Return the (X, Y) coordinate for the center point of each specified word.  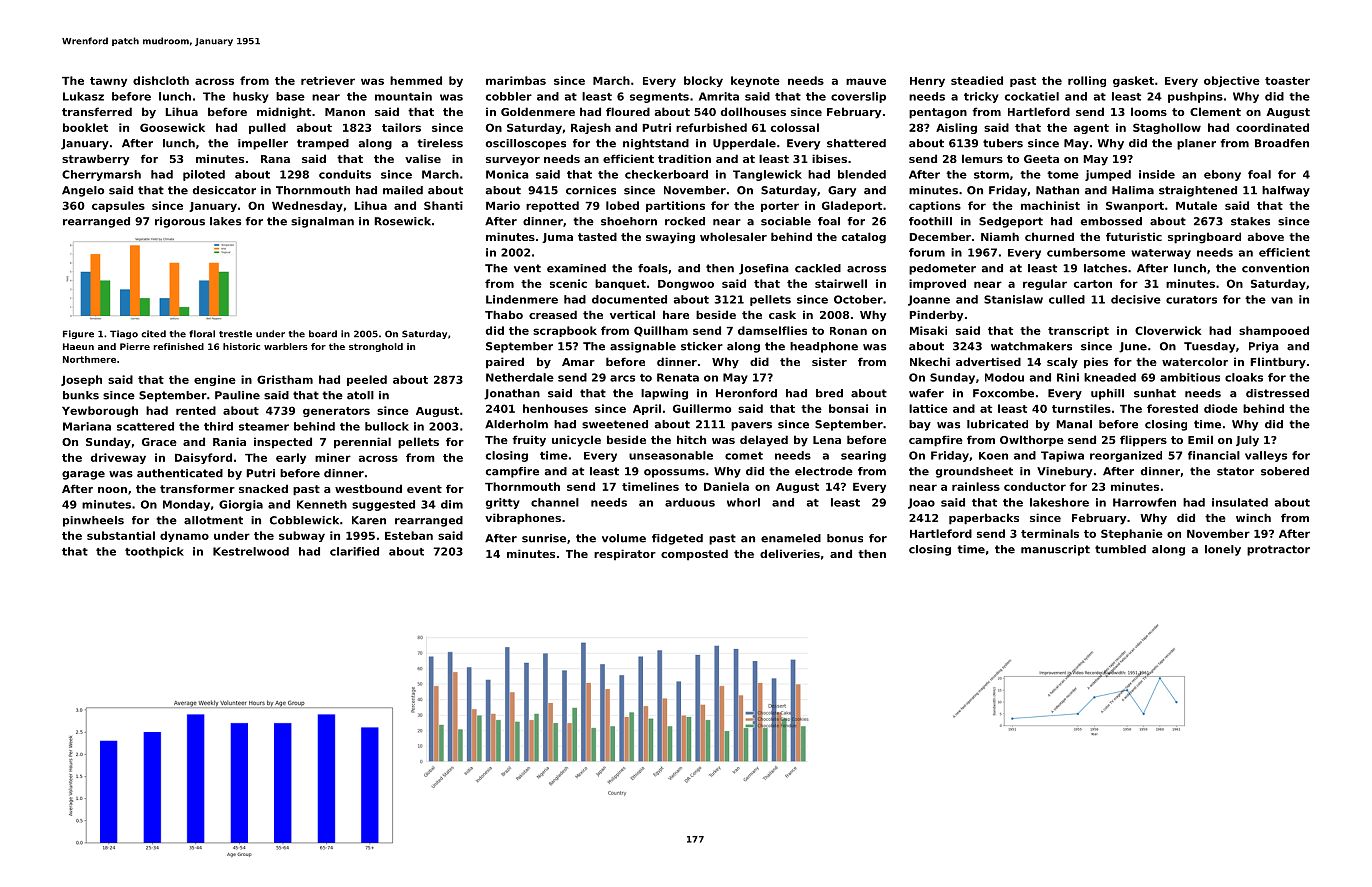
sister (829, 361)
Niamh (1000, 236)
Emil (1200, 439)
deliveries (790, 553)
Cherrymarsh (101, 175)
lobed (622, 205)
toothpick (154, 552)
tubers (1003, 143)
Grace (159, 442)
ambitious (1190, 377)
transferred (97, 111)
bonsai (848, 408)
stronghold (376, 347)
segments (659, 98)
